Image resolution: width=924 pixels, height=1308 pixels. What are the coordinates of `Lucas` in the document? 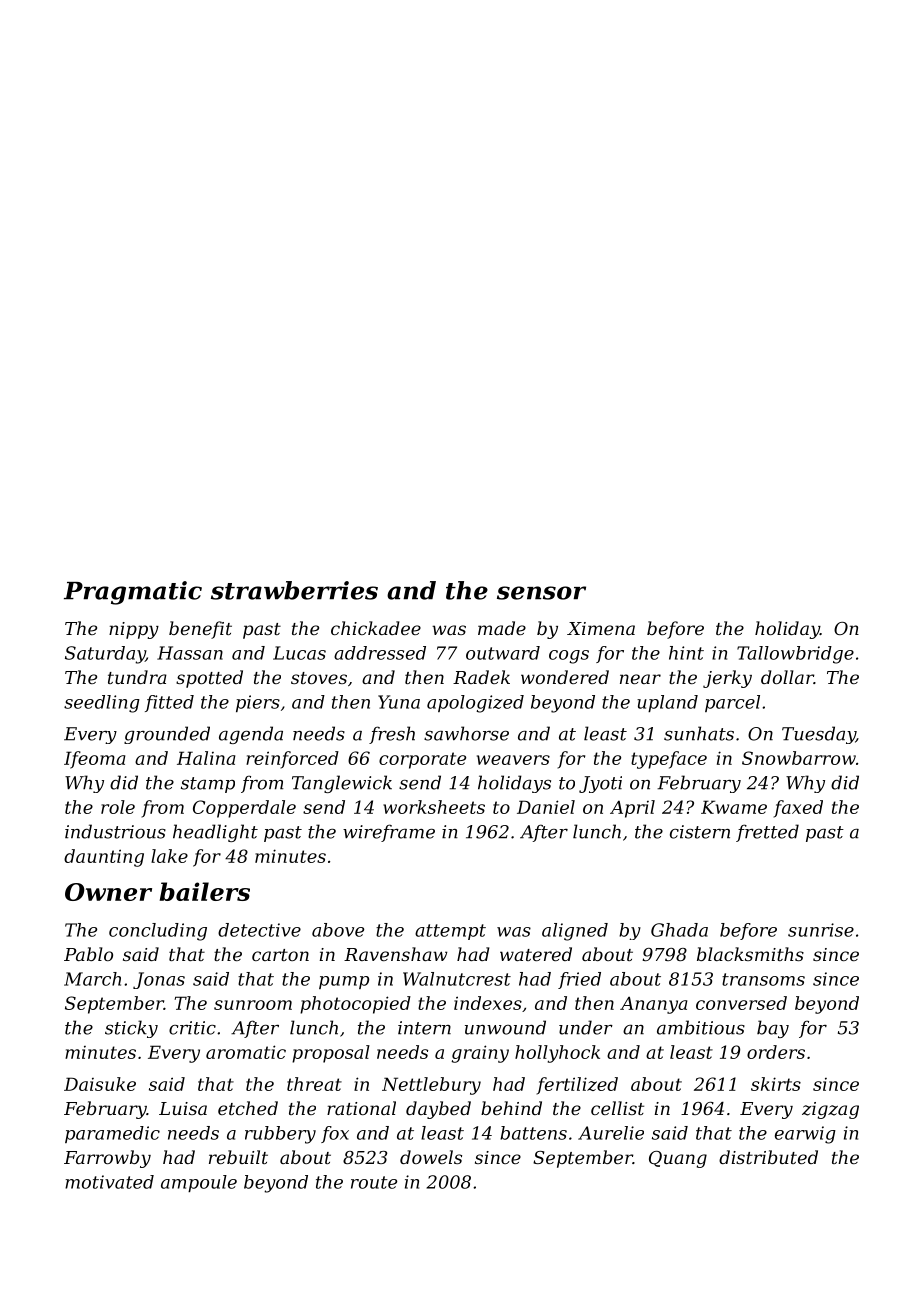 It's located at (299, 653).
